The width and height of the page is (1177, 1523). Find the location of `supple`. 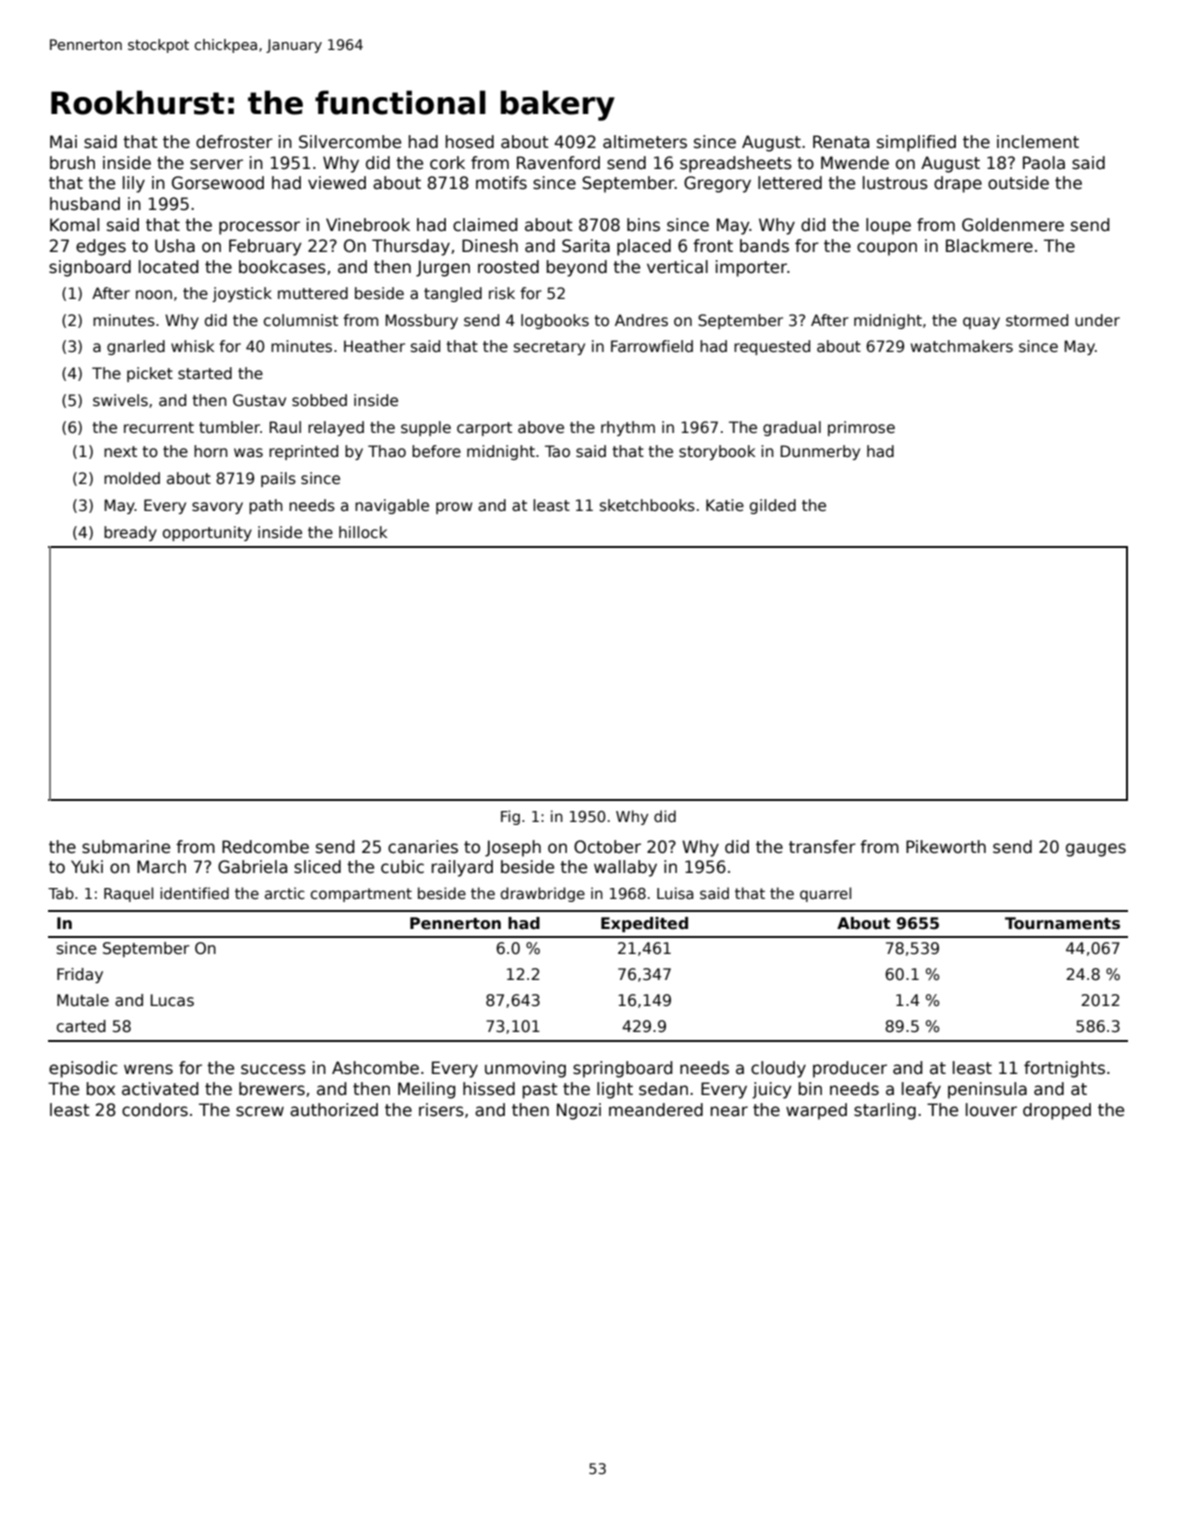

supple is located at coordinates (426, 428).
